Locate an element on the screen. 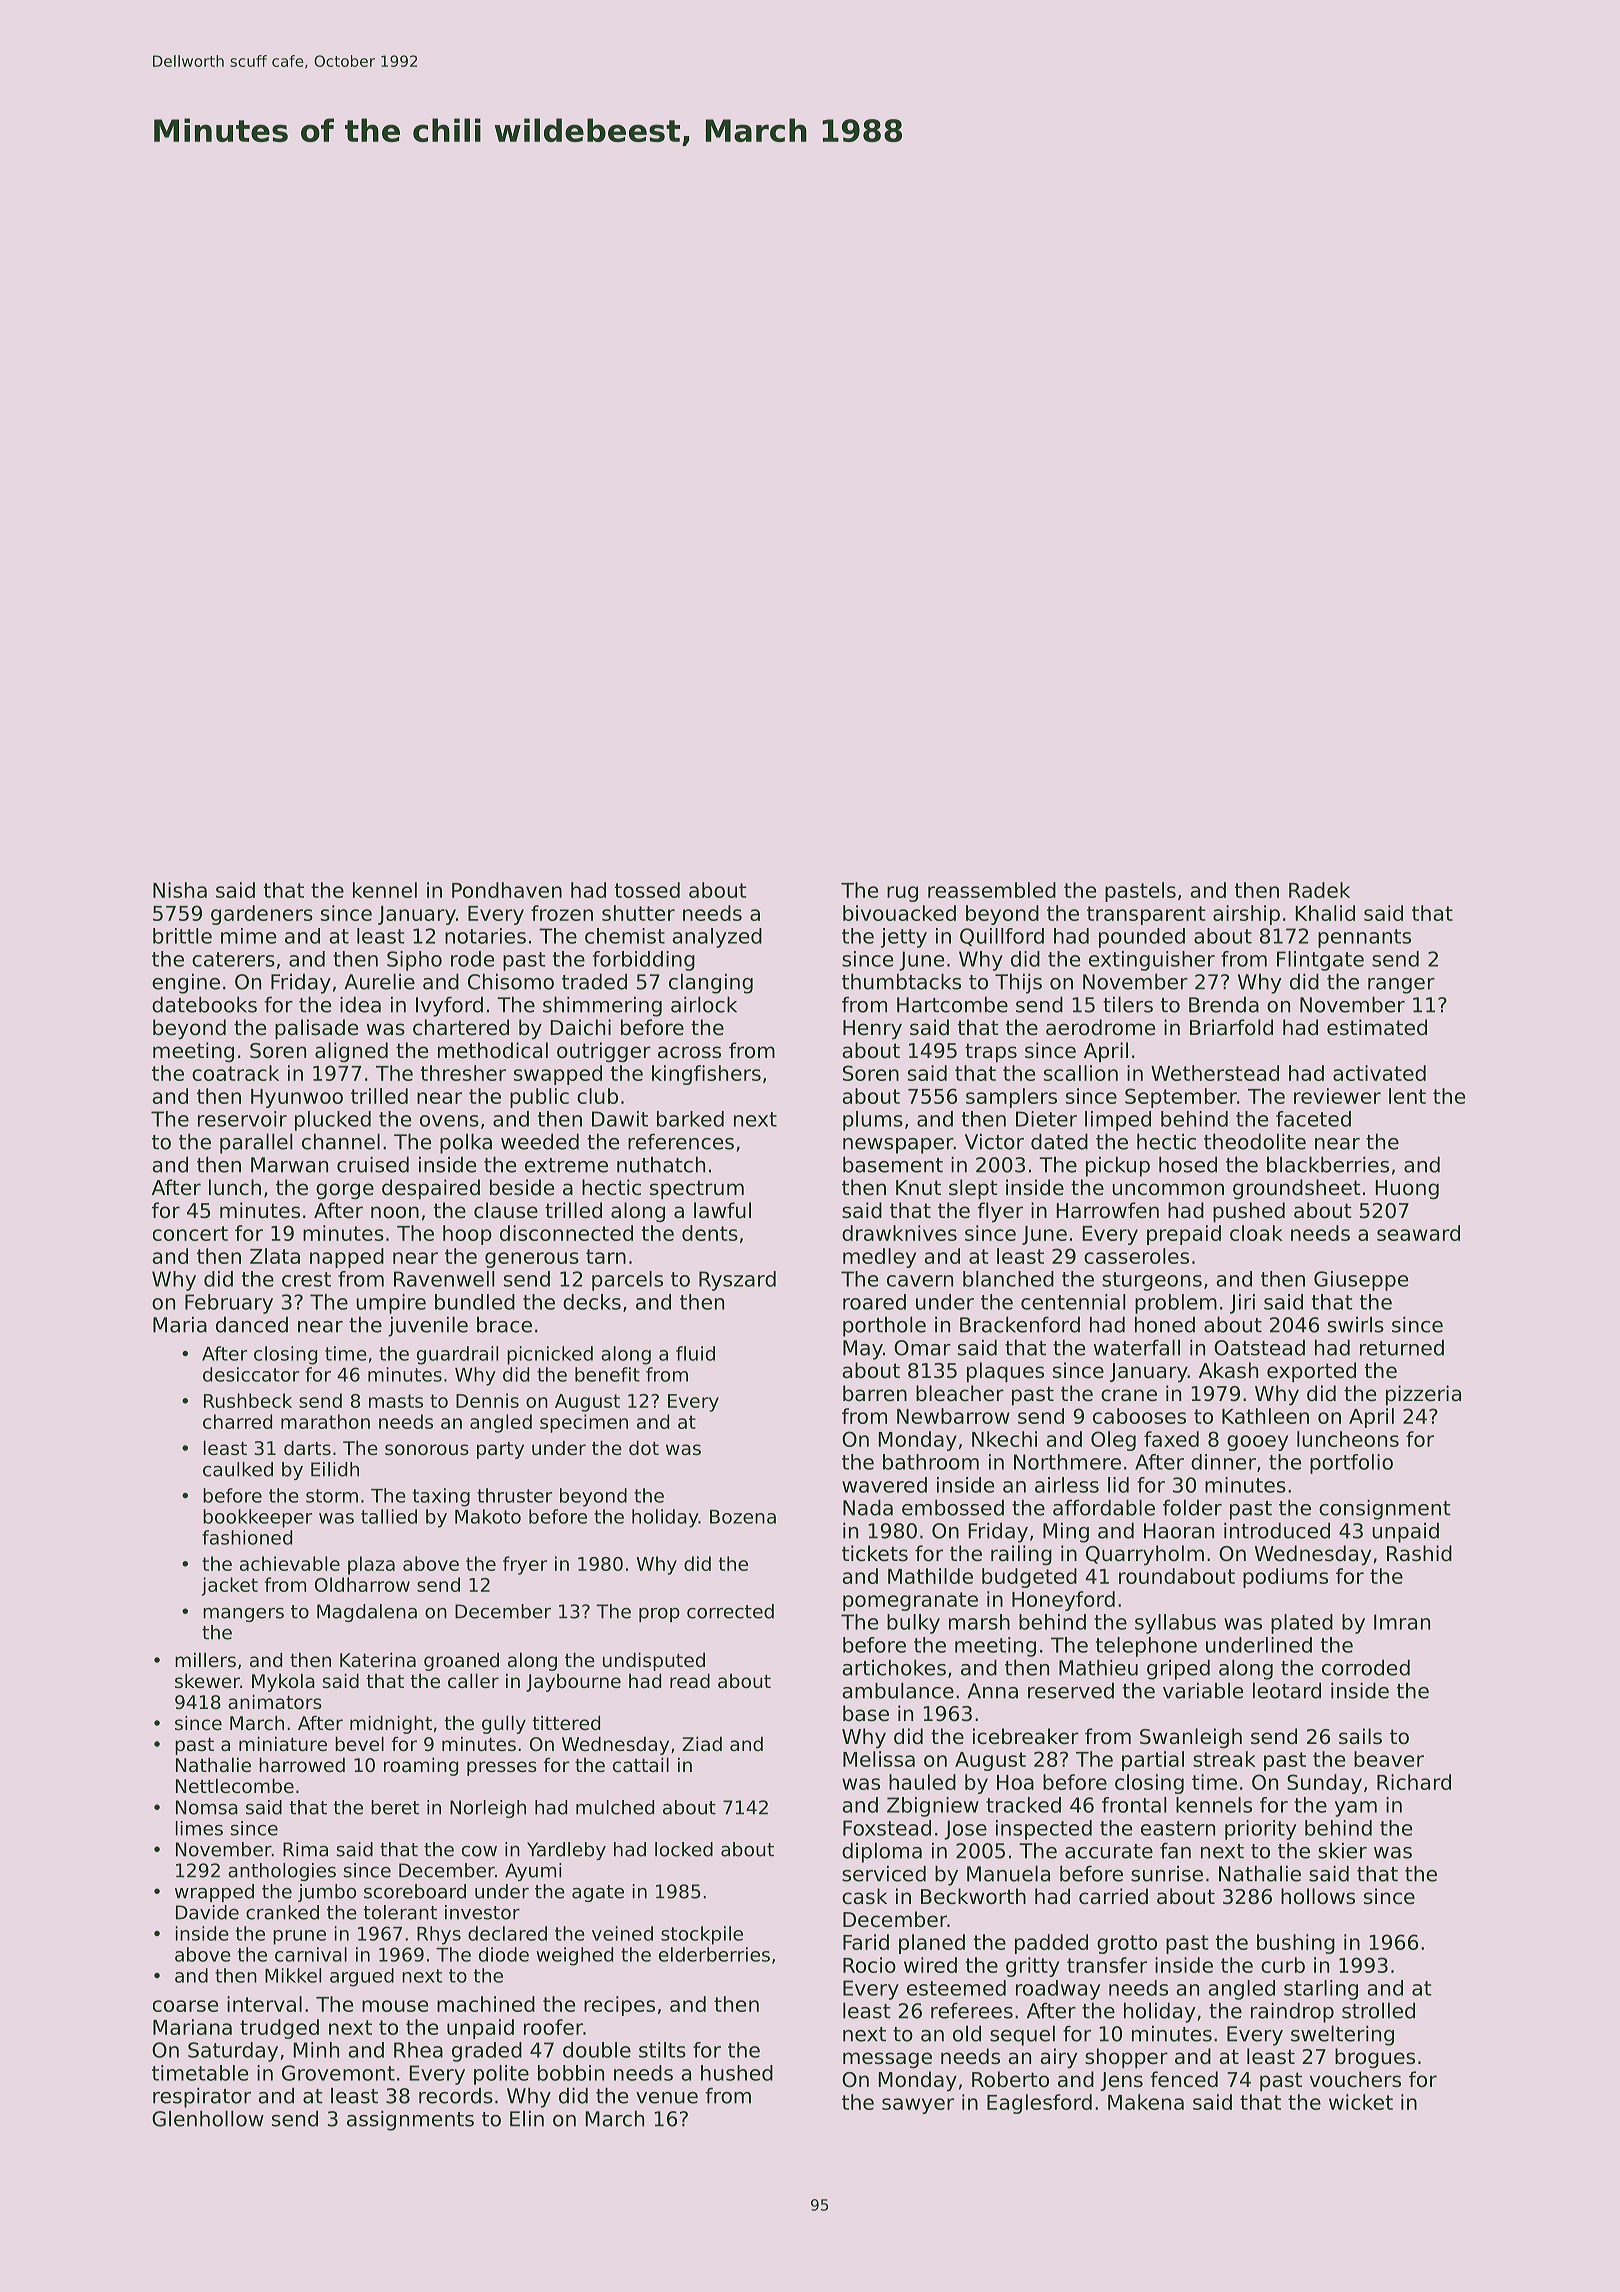  ambulance is located at coordinates (898, 1690).
